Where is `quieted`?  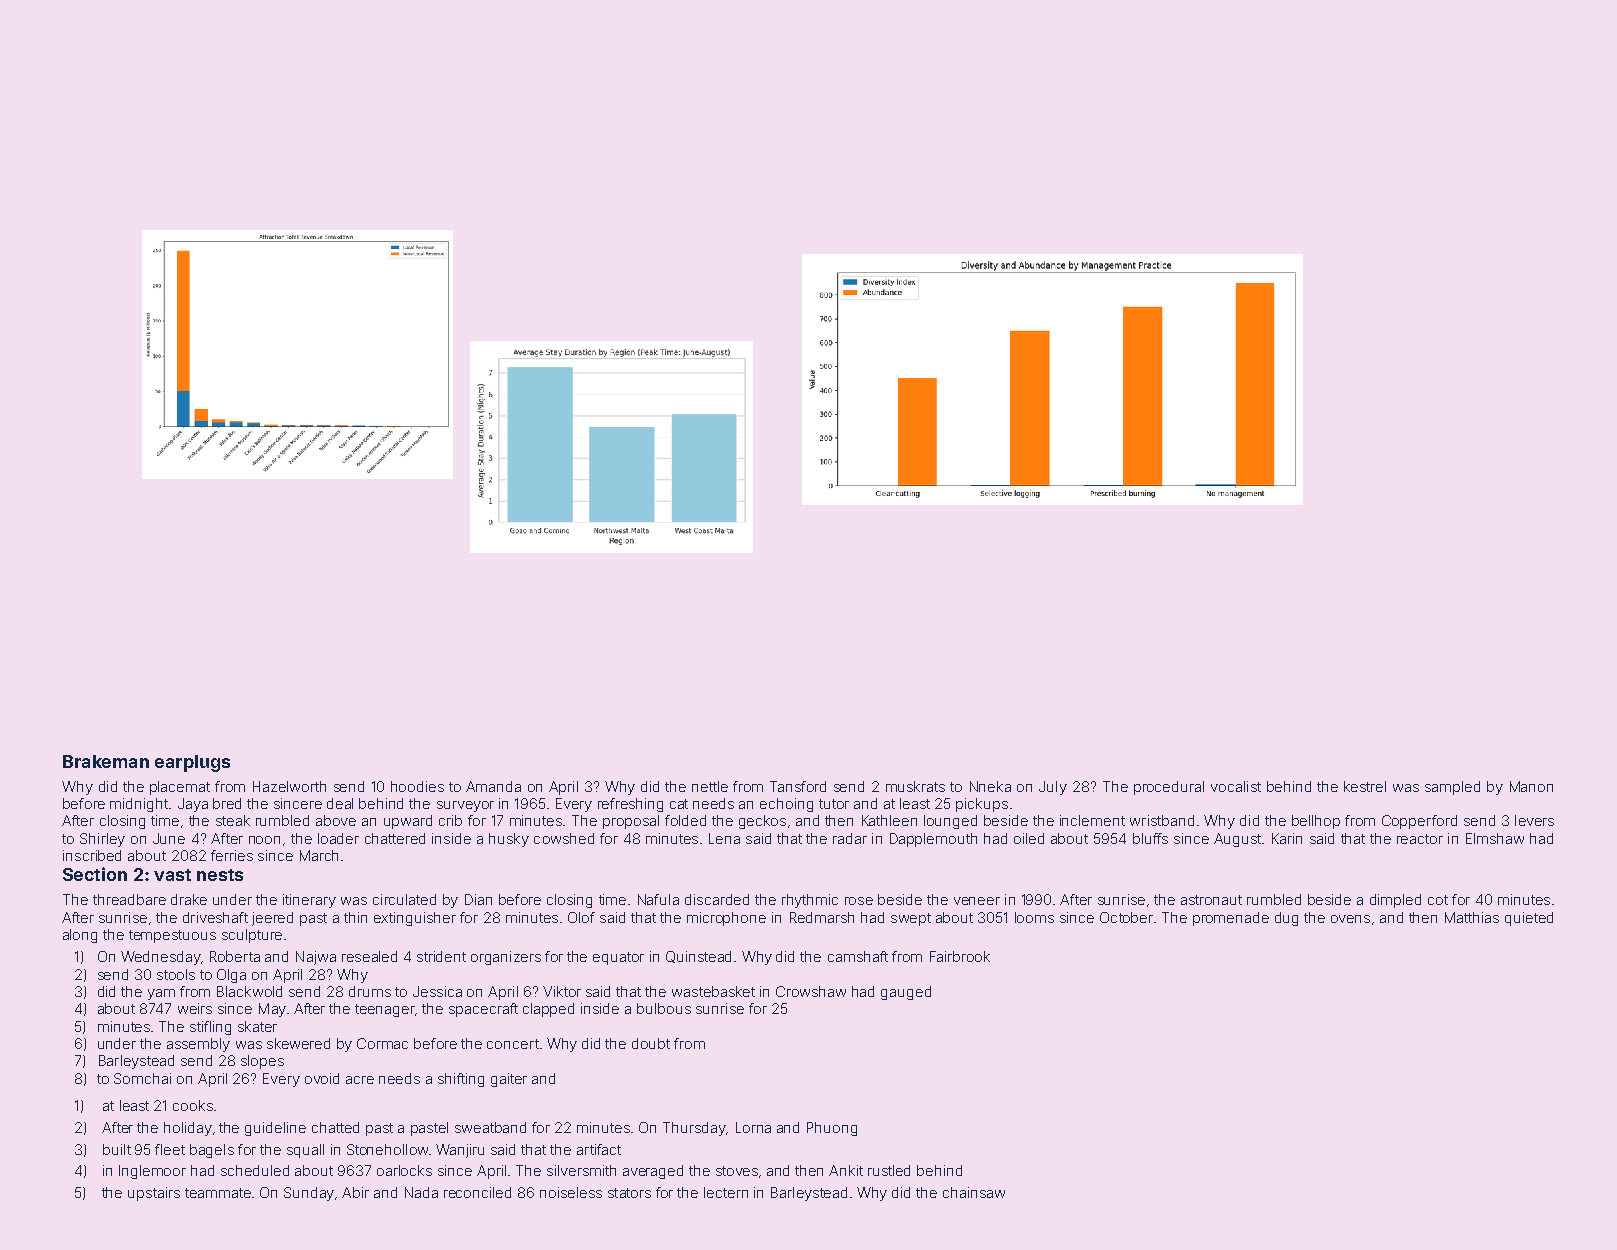
quieted is located at coordinates (1529, 919).
